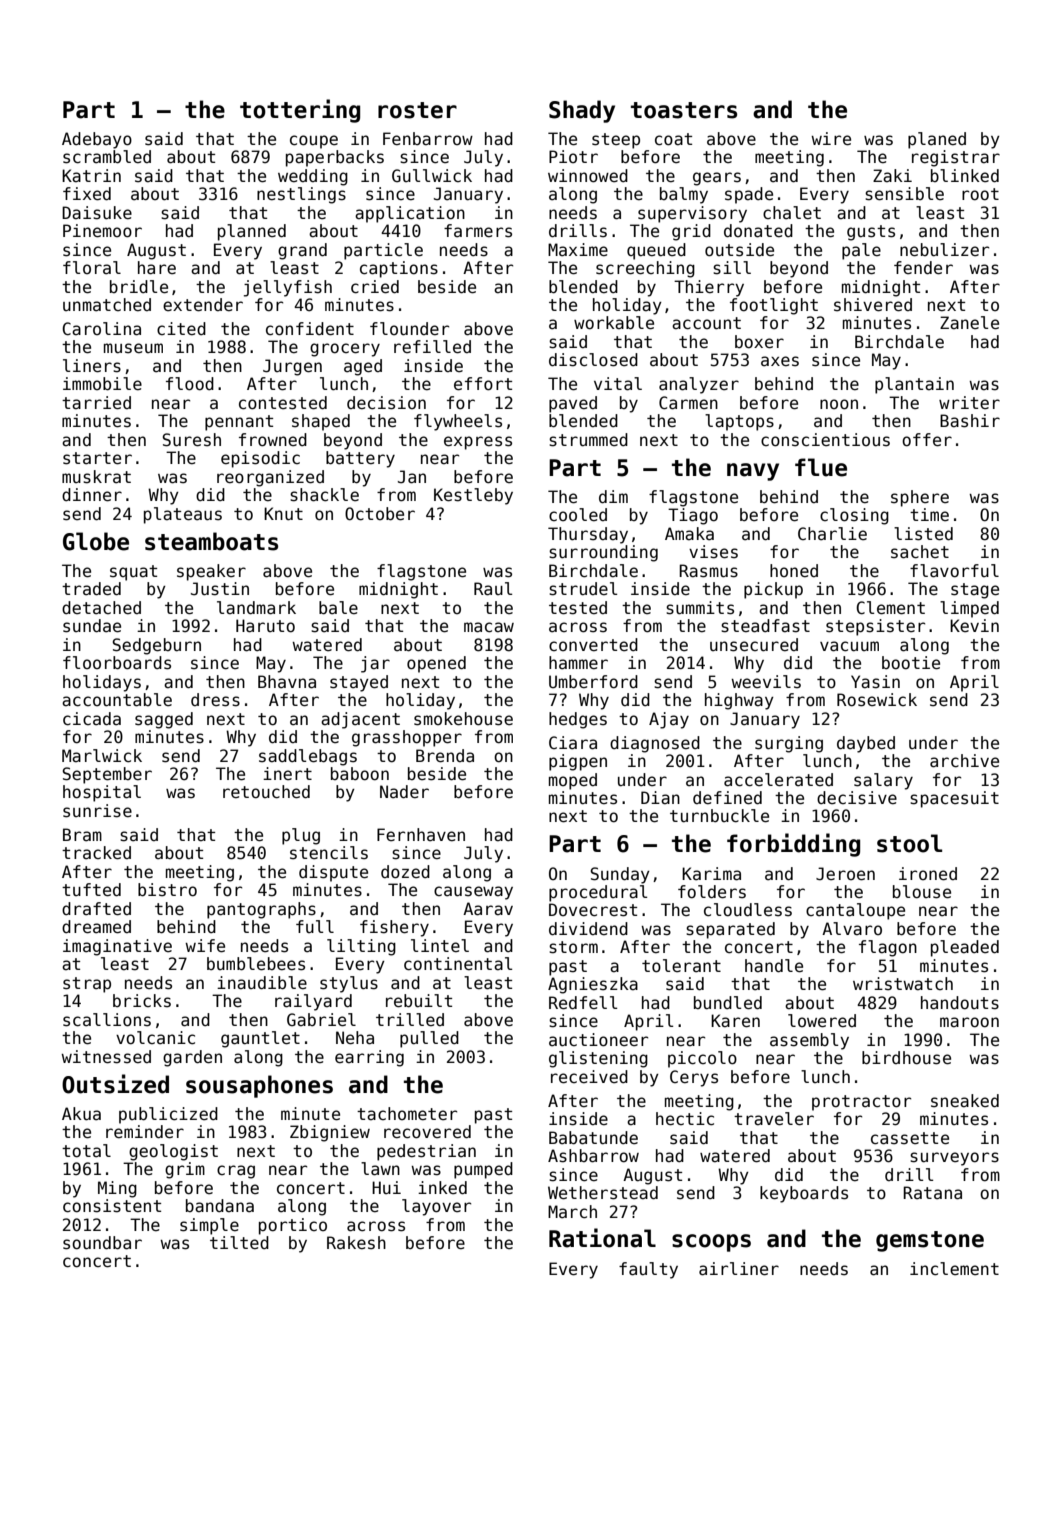 The width and height of the image is (1062, 1539). What do you see at coordinates (875, 627) in the image?
I see `stepsister` at bounding box center [875, 627].
